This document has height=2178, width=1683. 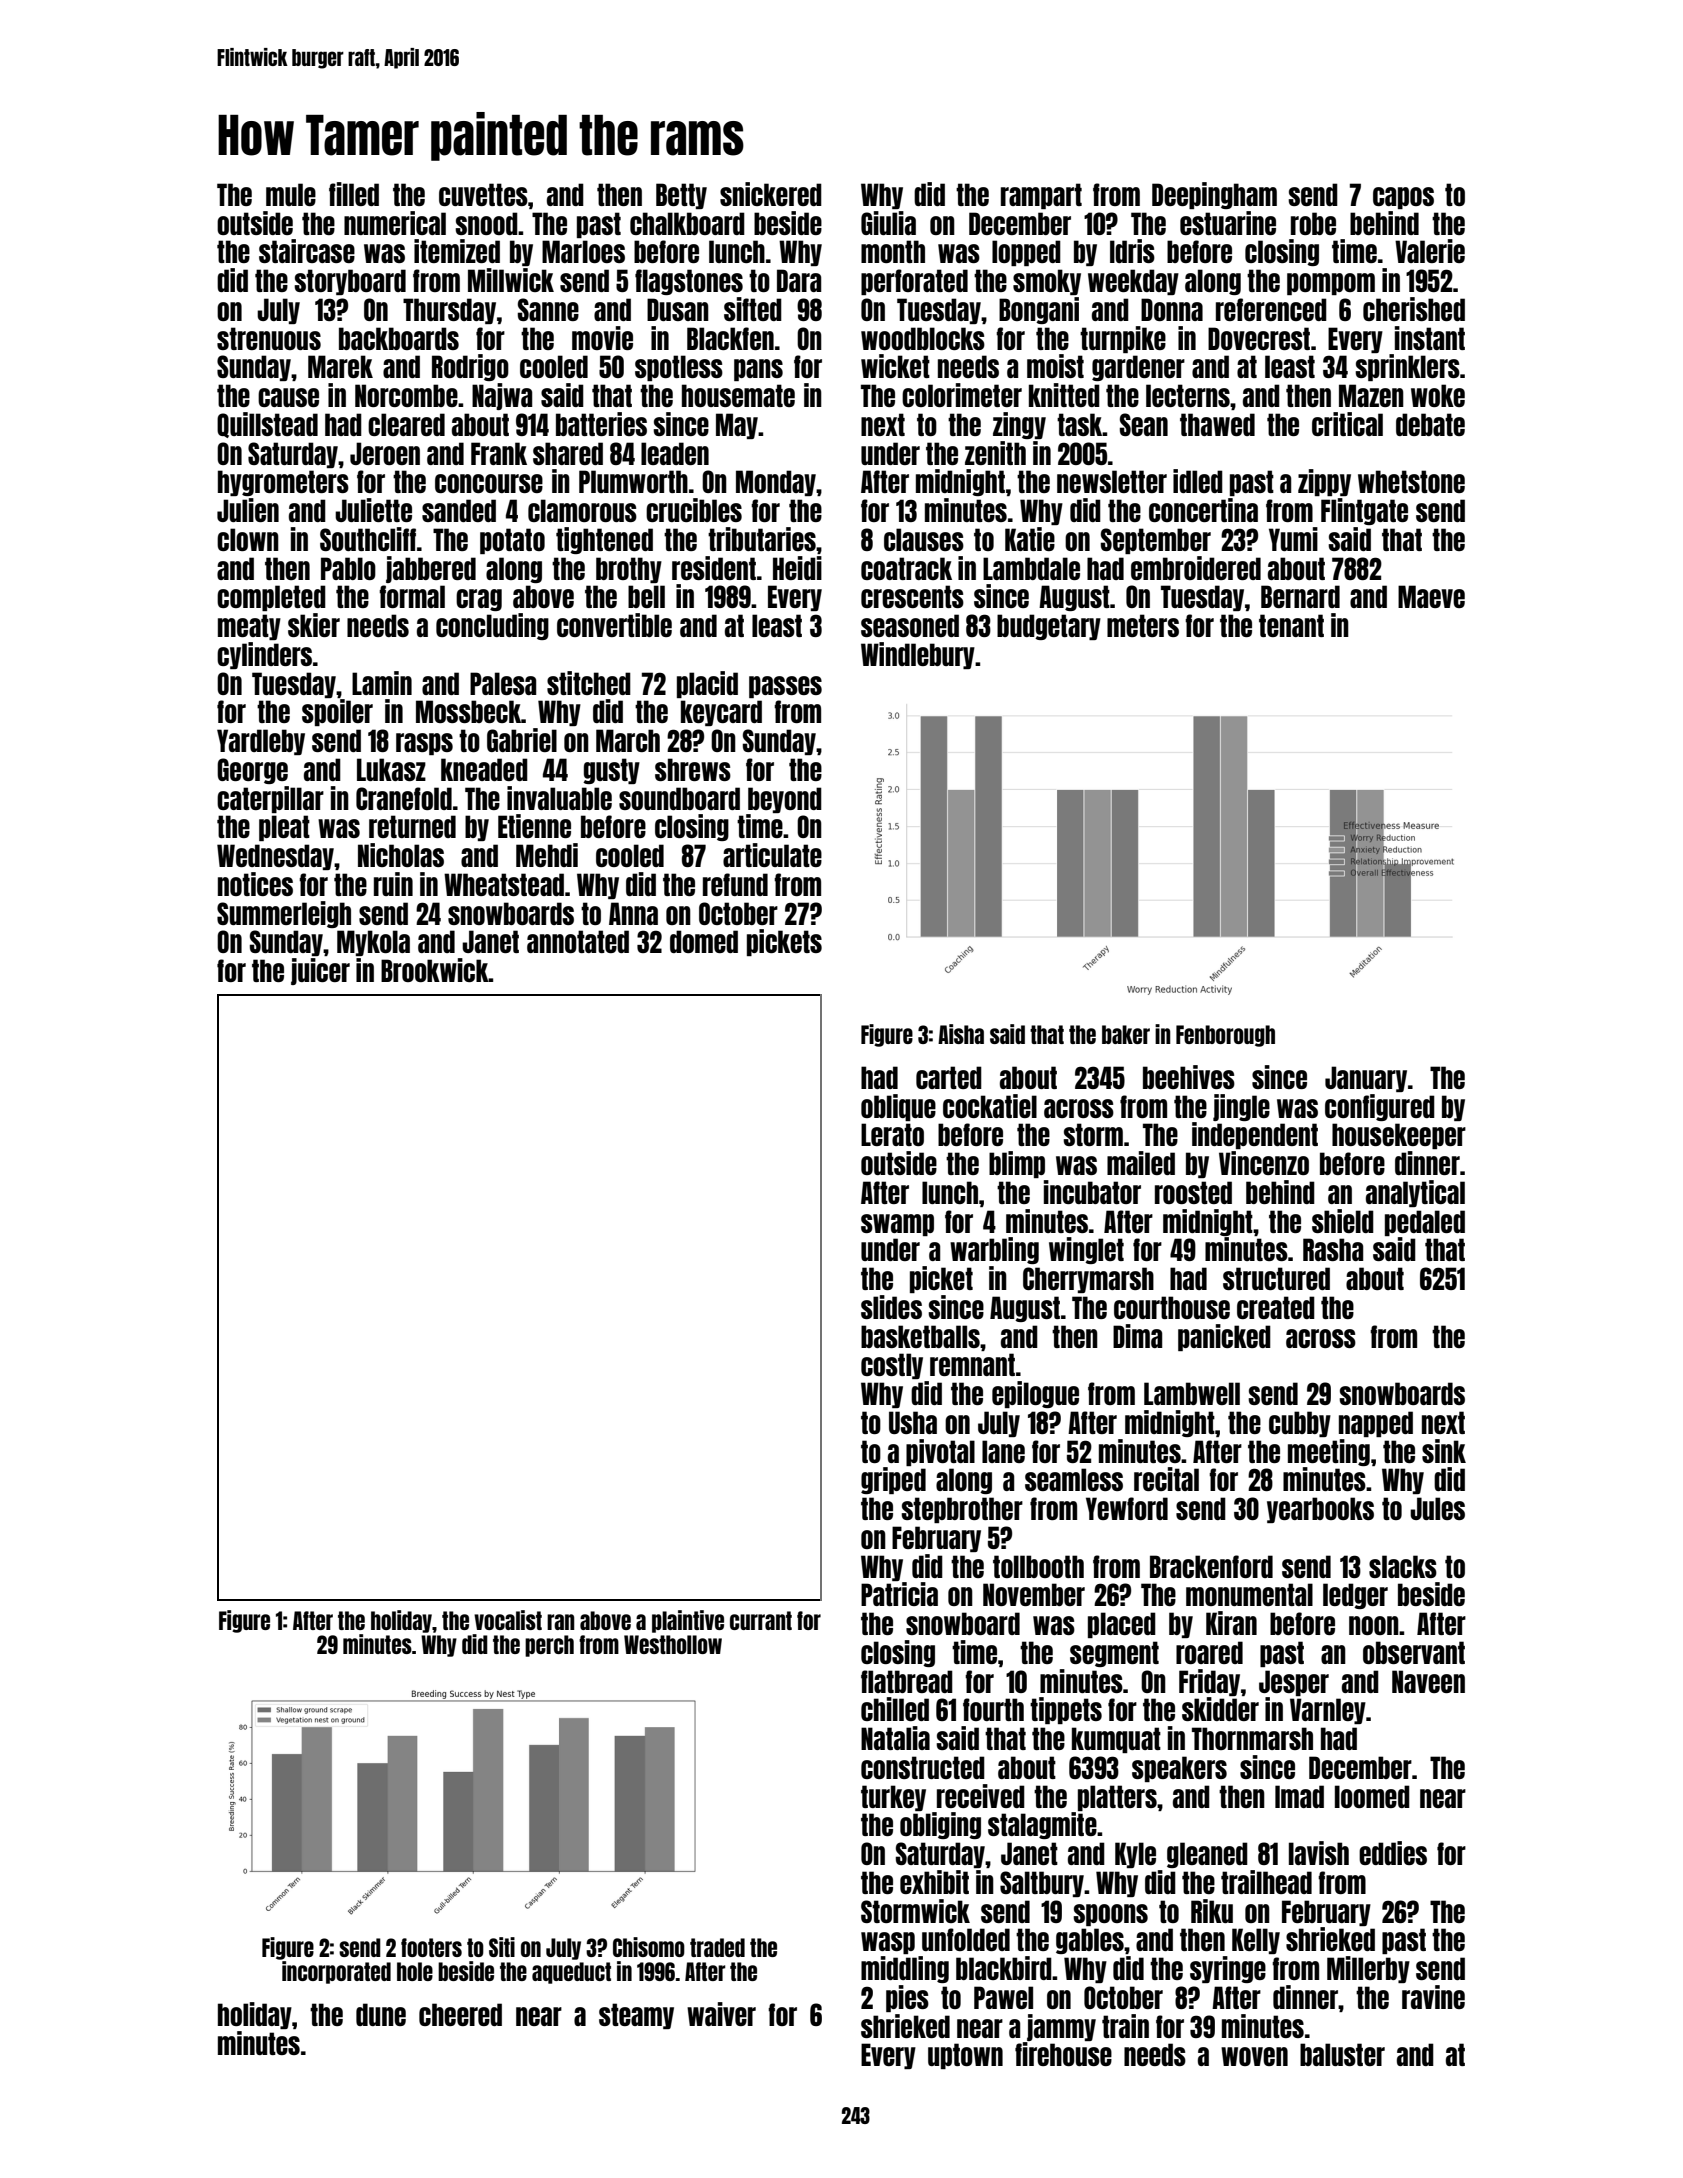 What do you see at coordinates (636, 2016) in the document?
I see `steamy` at bounding box center [636, 2016].
